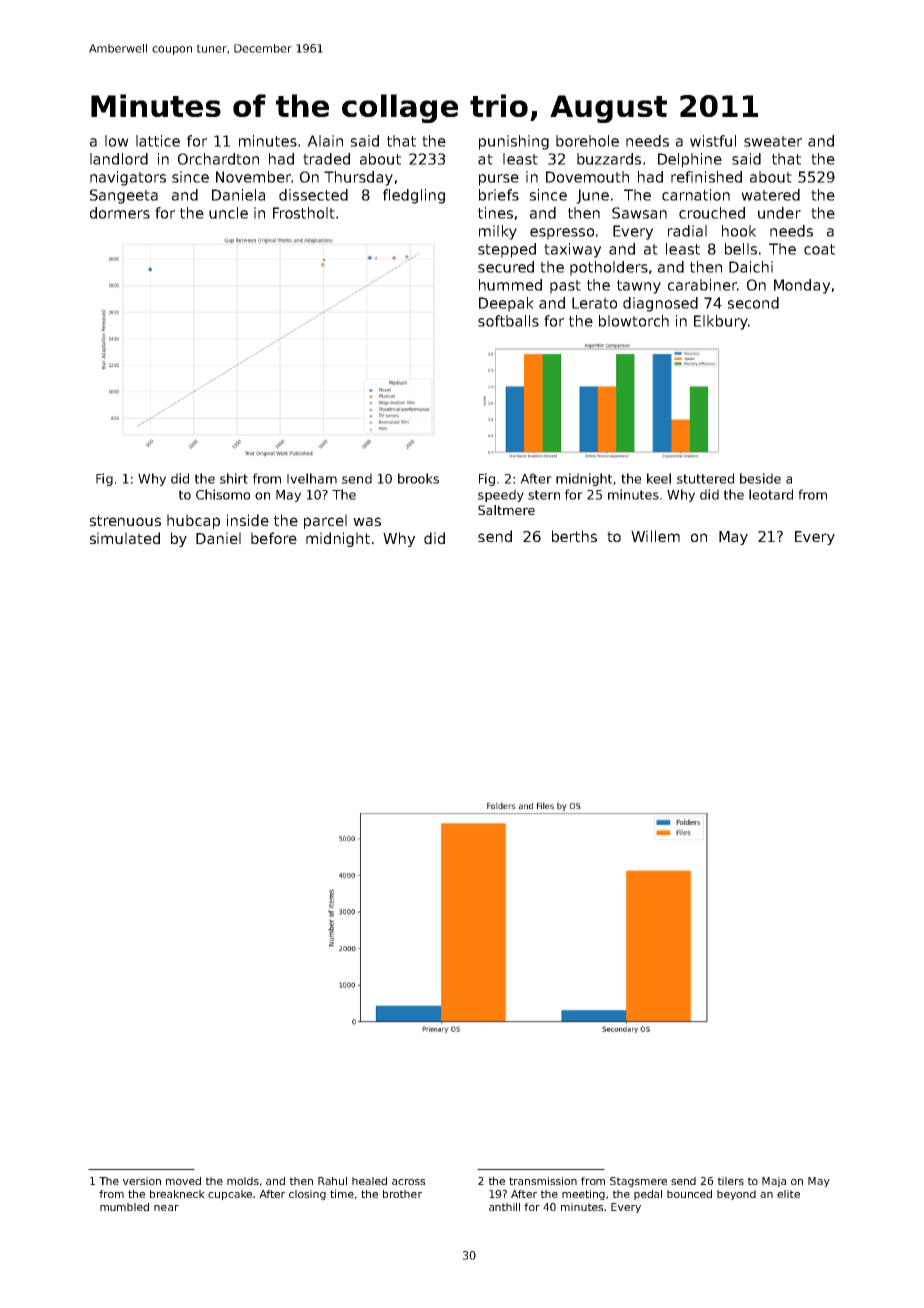 This screenshot has height=1308, width=924. Describe the element at coordinates (234, 478) in the screenshot. I see `shirt` at that location.
